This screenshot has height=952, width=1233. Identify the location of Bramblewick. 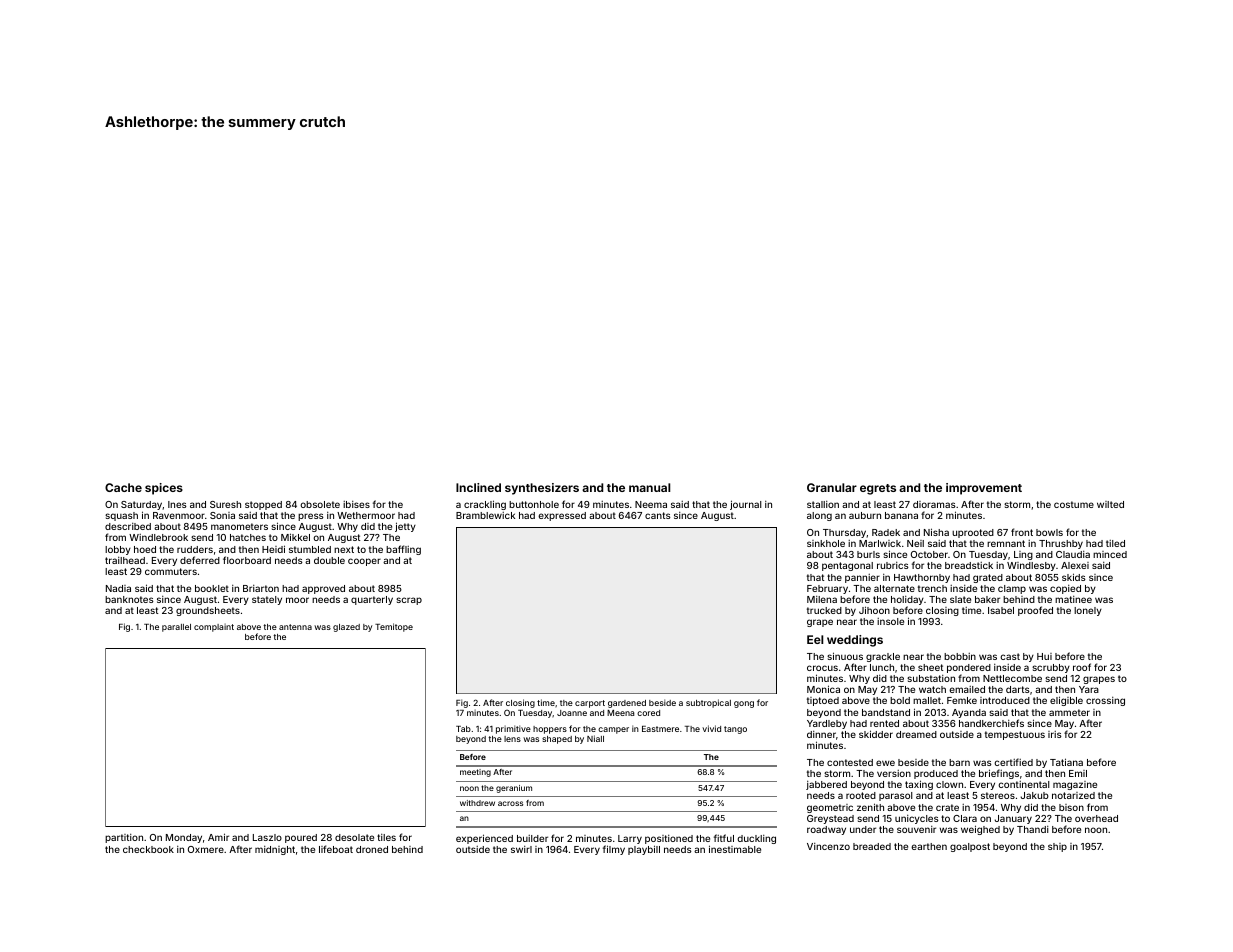
(485, 515).
